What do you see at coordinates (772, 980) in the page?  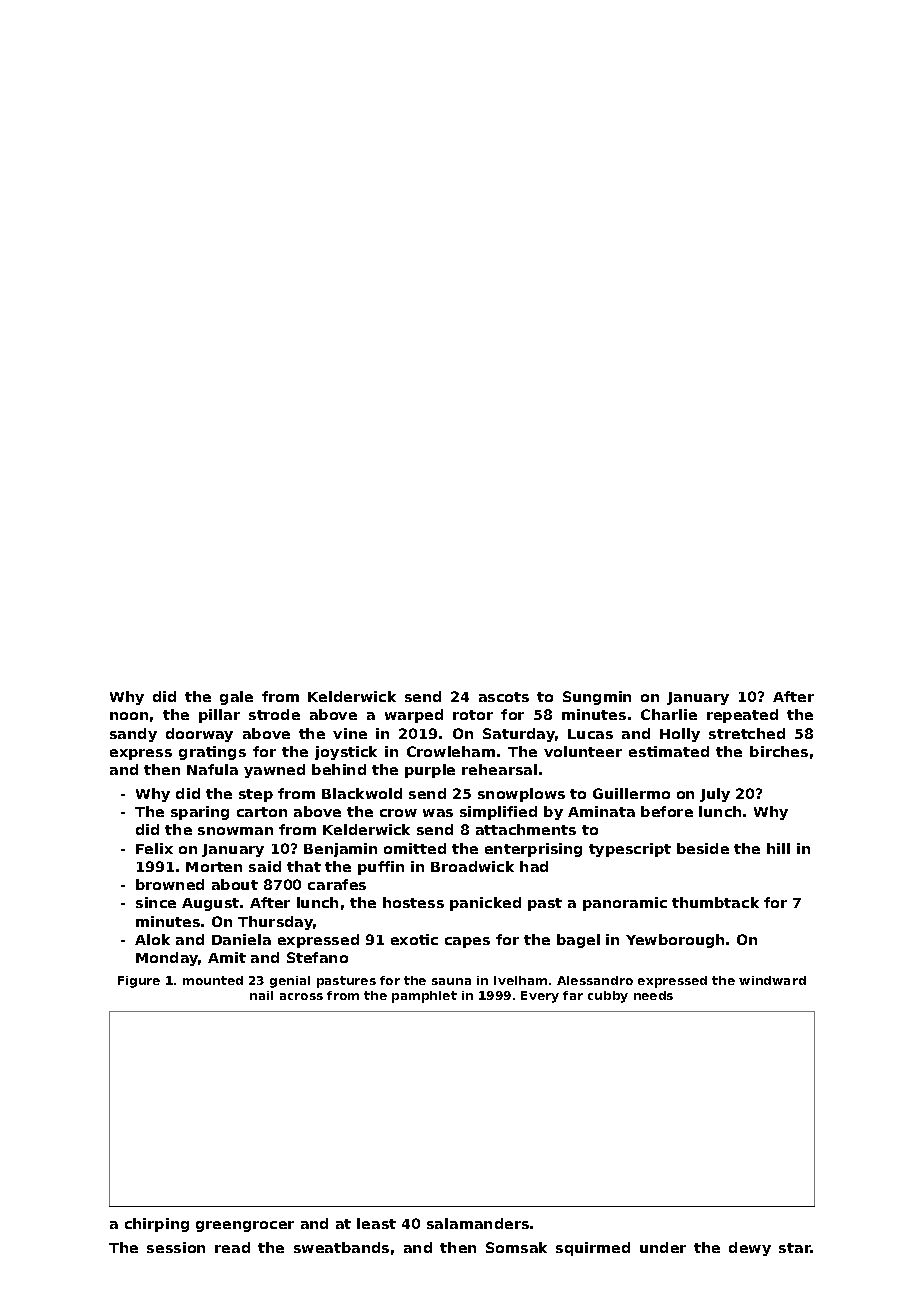 I see `windward` at bounding box center [772, 980].
